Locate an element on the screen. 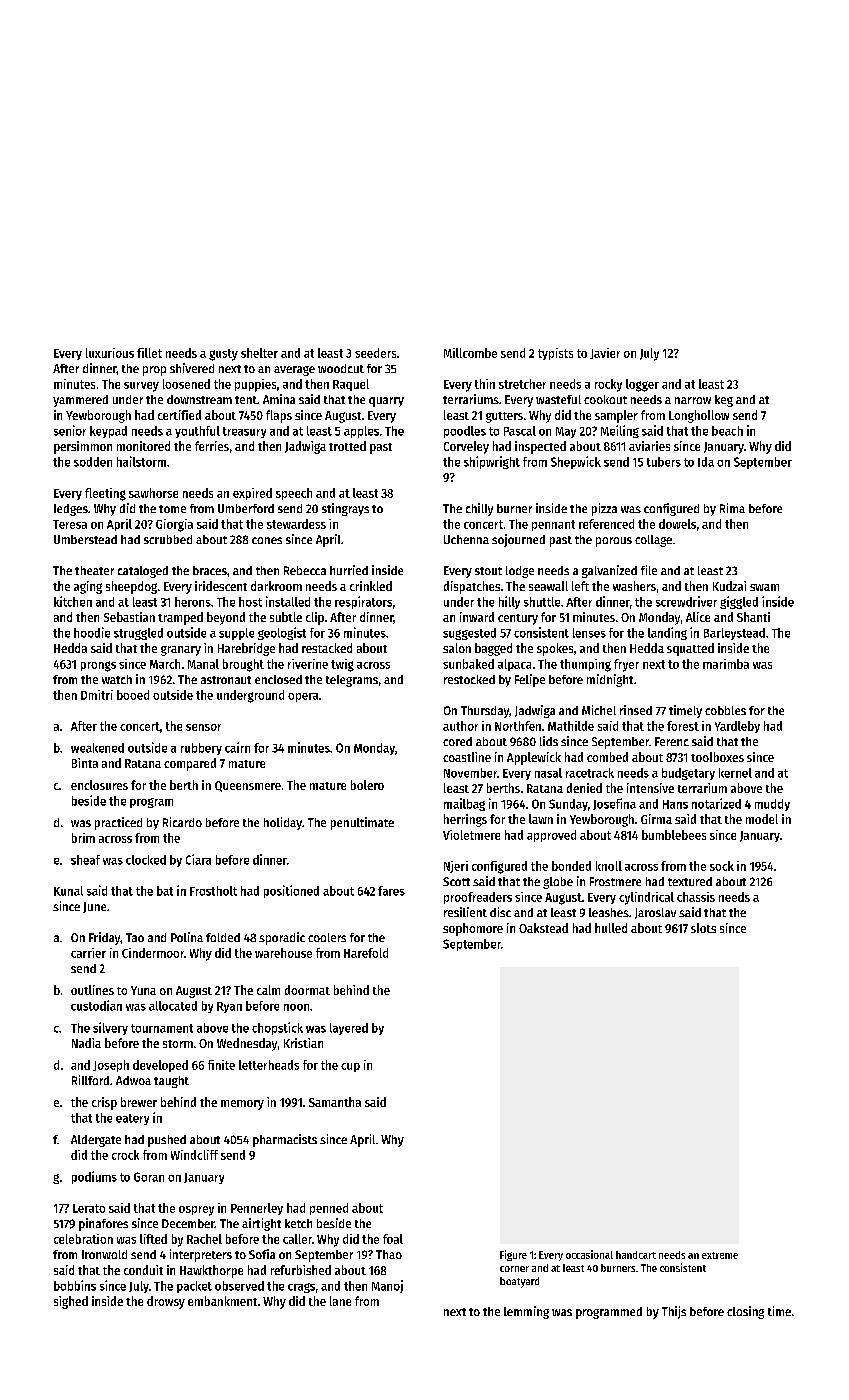  coolers is located at coordinates (327, 937).
